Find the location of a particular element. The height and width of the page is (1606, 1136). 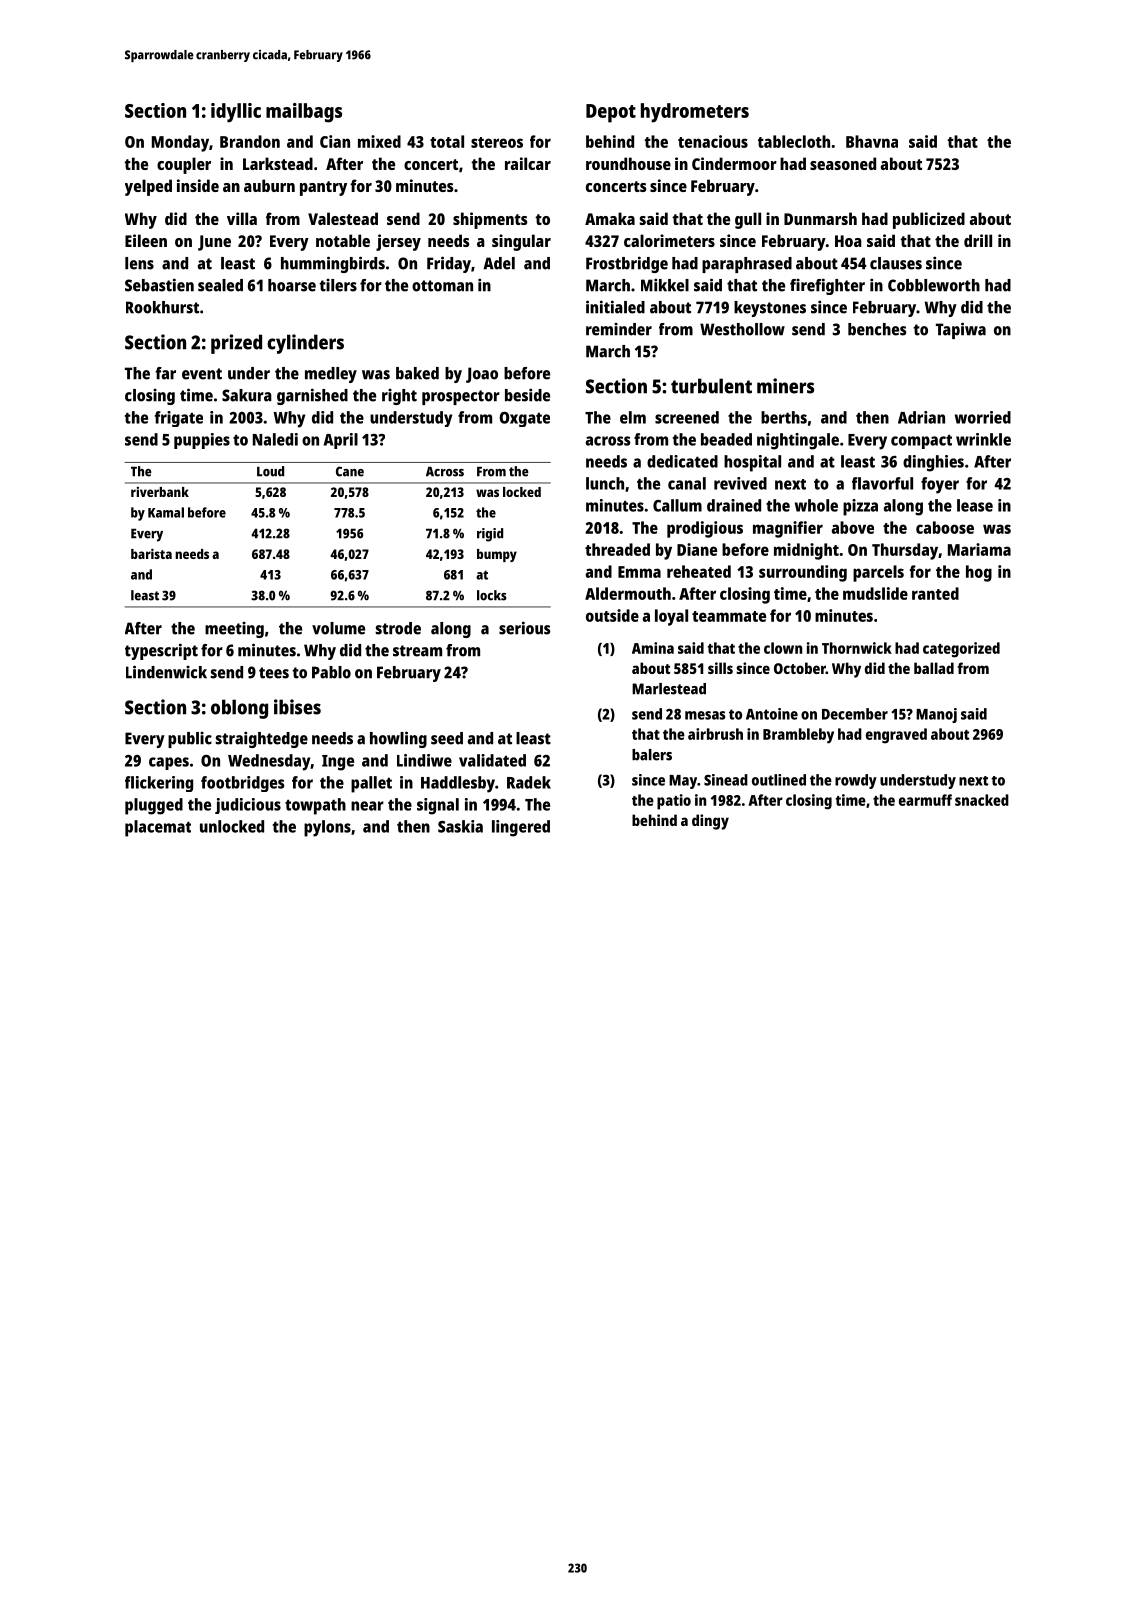

snacked is located at coordinates (982, 800).
